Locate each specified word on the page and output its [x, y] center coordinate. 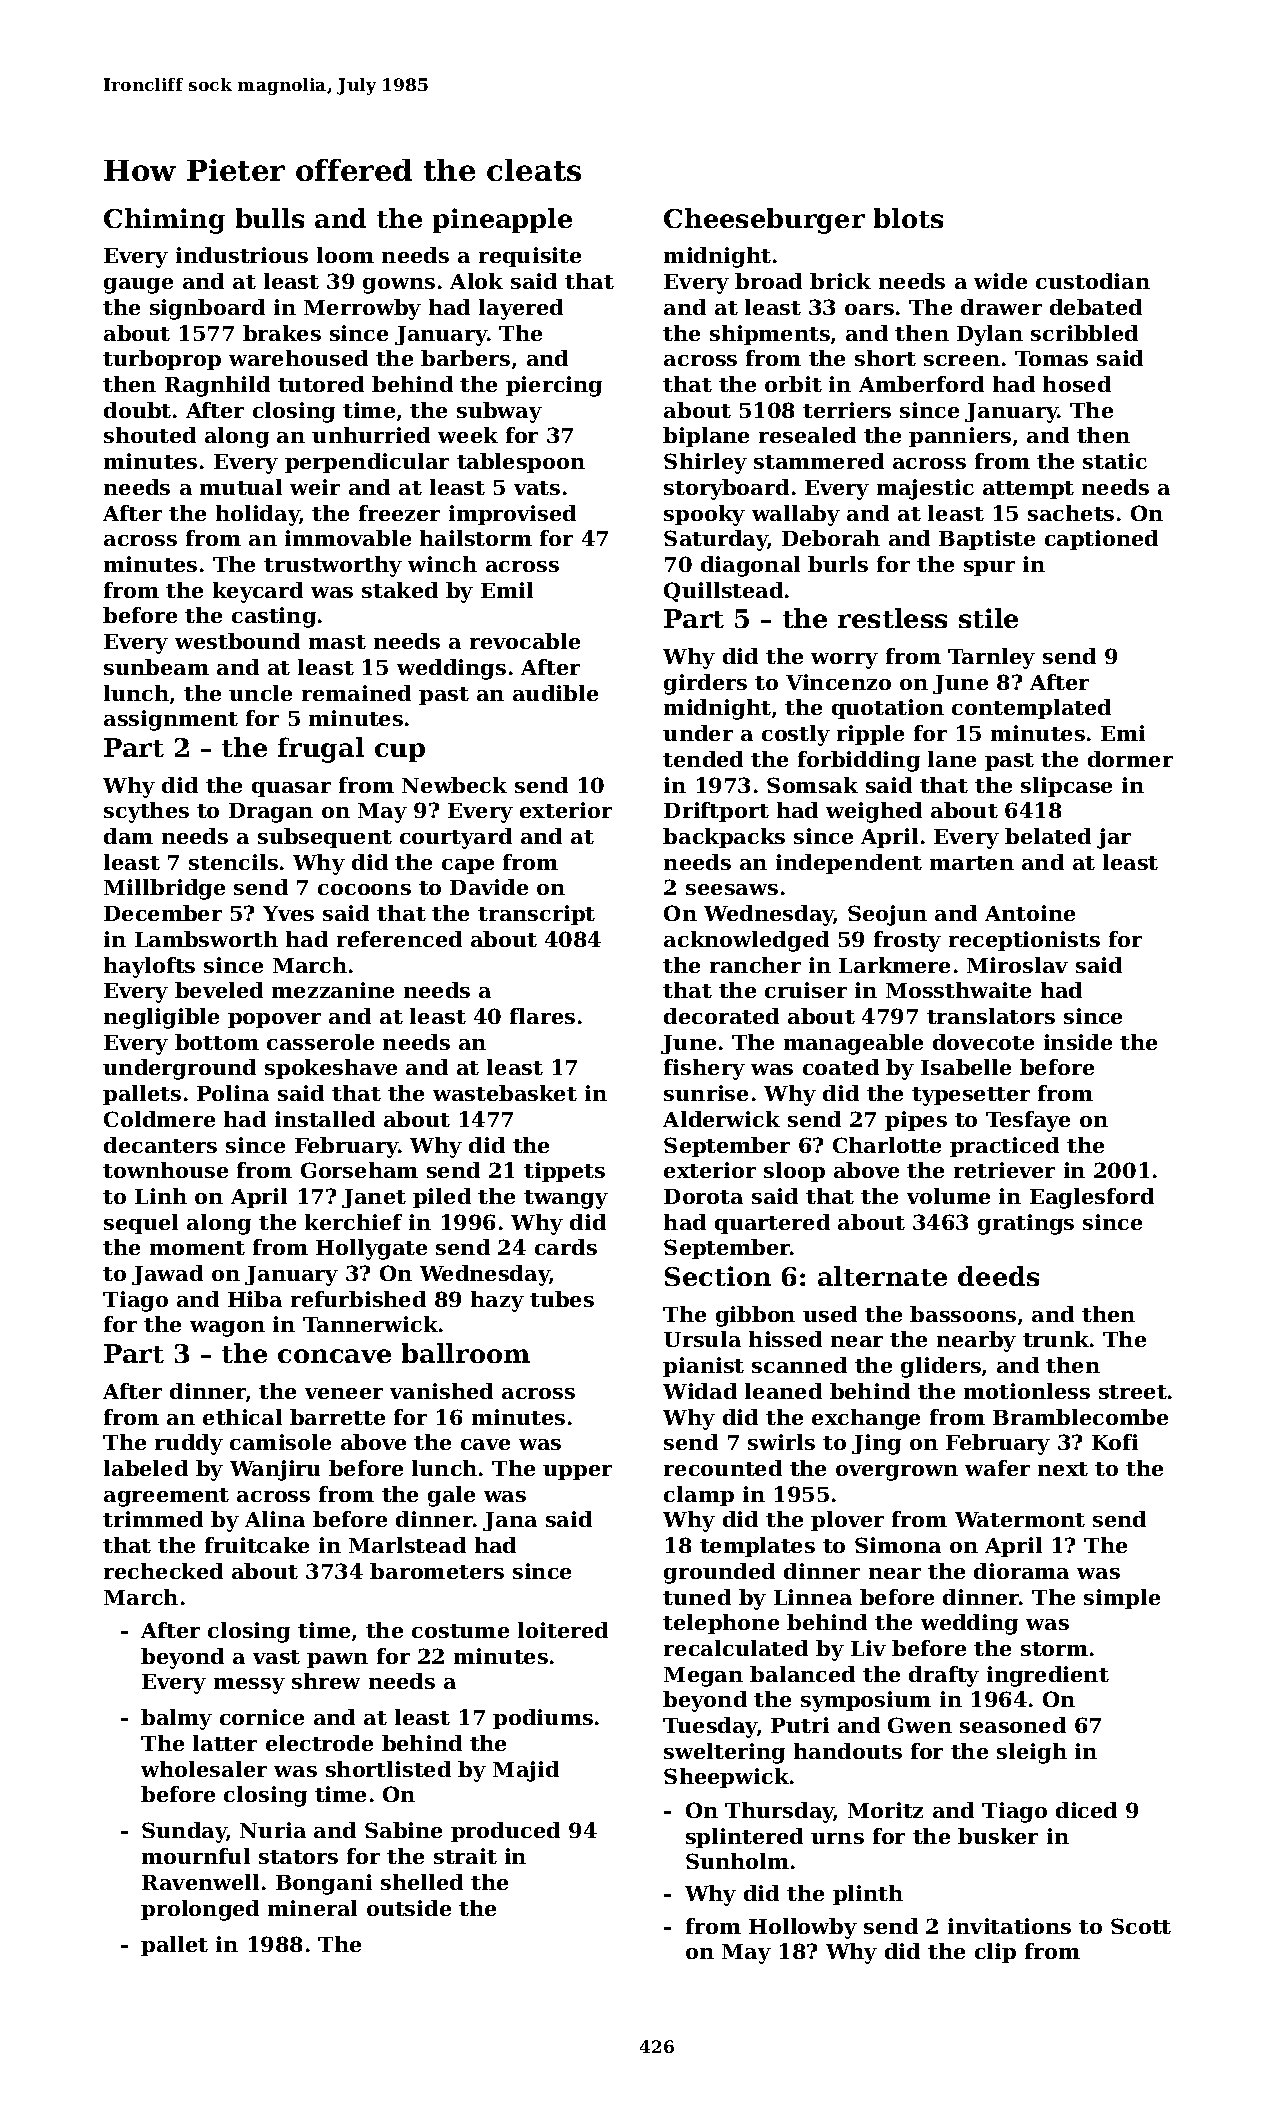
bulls [270, 218]
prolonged [200, 1910]
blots [908, 218]
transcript [536, 915]
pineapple [502, 220]
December [163, 913]
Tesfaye [1028, 1121]
